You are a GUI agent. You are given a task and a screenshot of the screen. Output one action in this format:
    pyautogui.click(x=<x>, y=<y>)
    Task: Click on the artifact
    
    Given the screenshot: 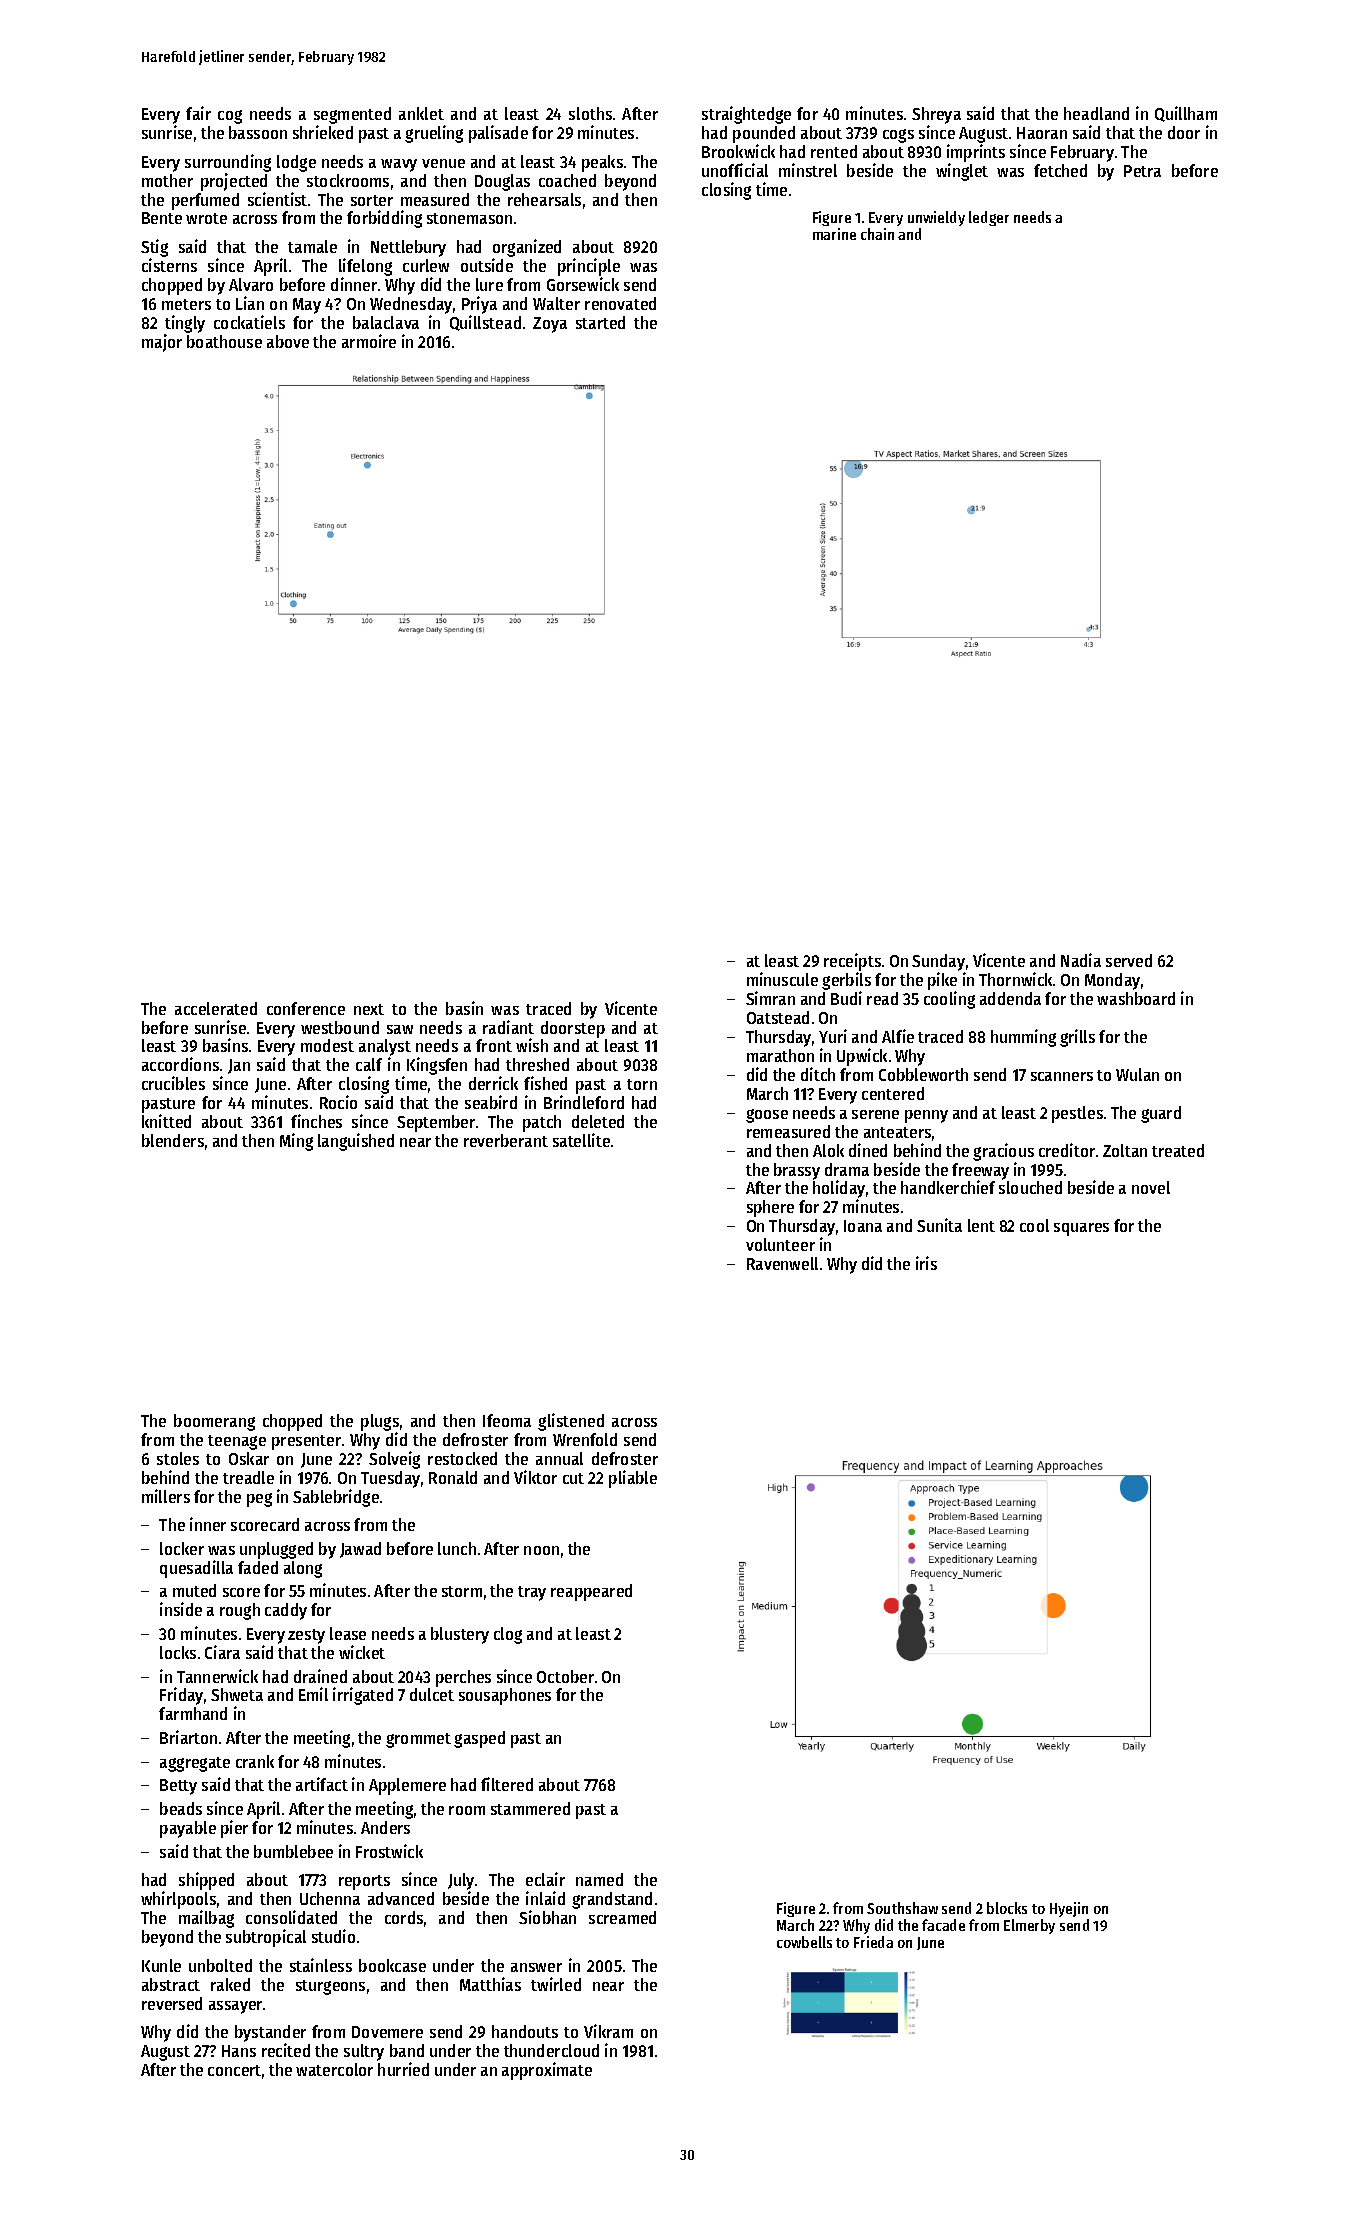 What is the action you would take?
    pyautogui.click(x=322, y=1784)
